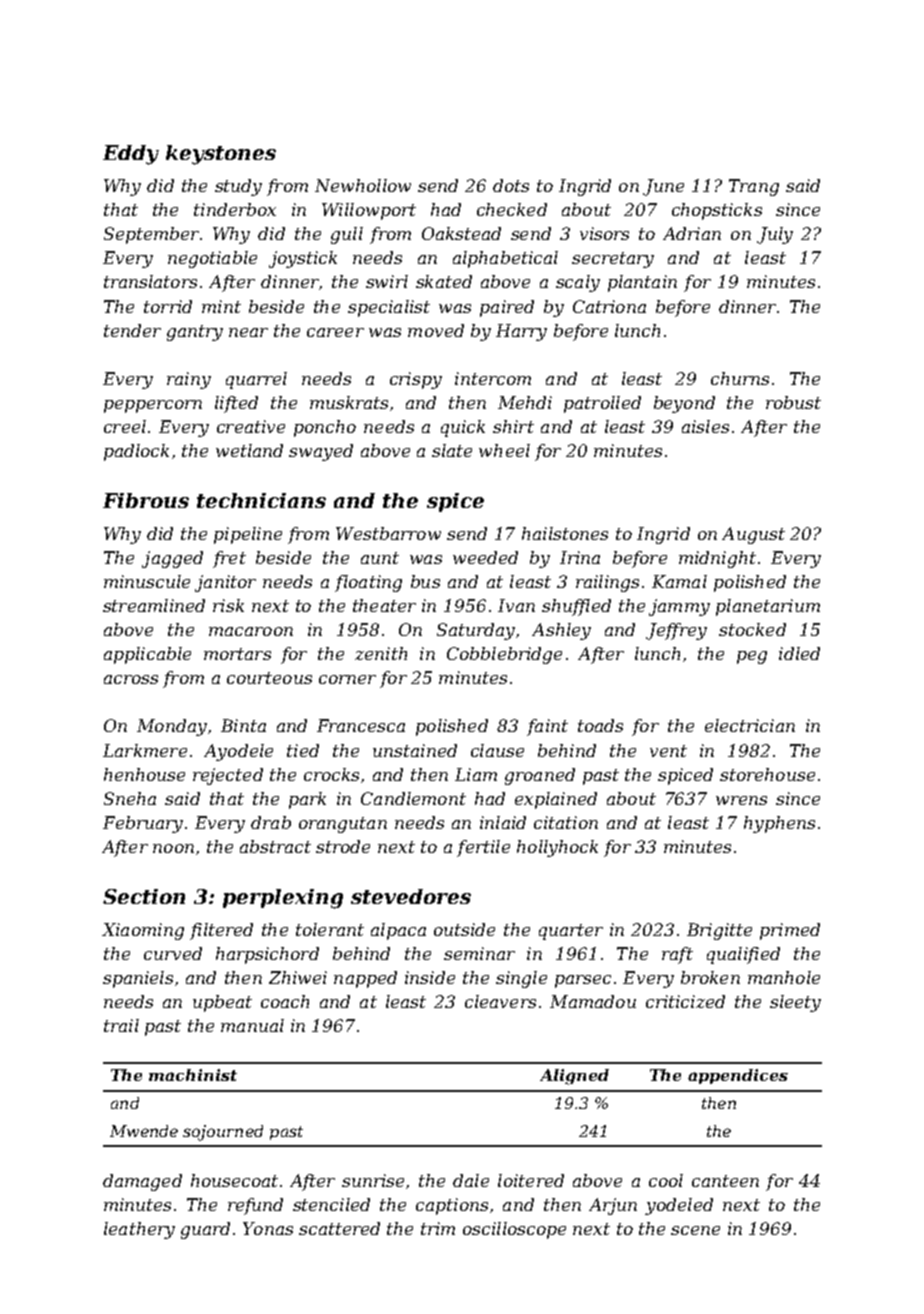  Describe the element at coordinates (438, 1228) in the image. I see `trim` at that location.
